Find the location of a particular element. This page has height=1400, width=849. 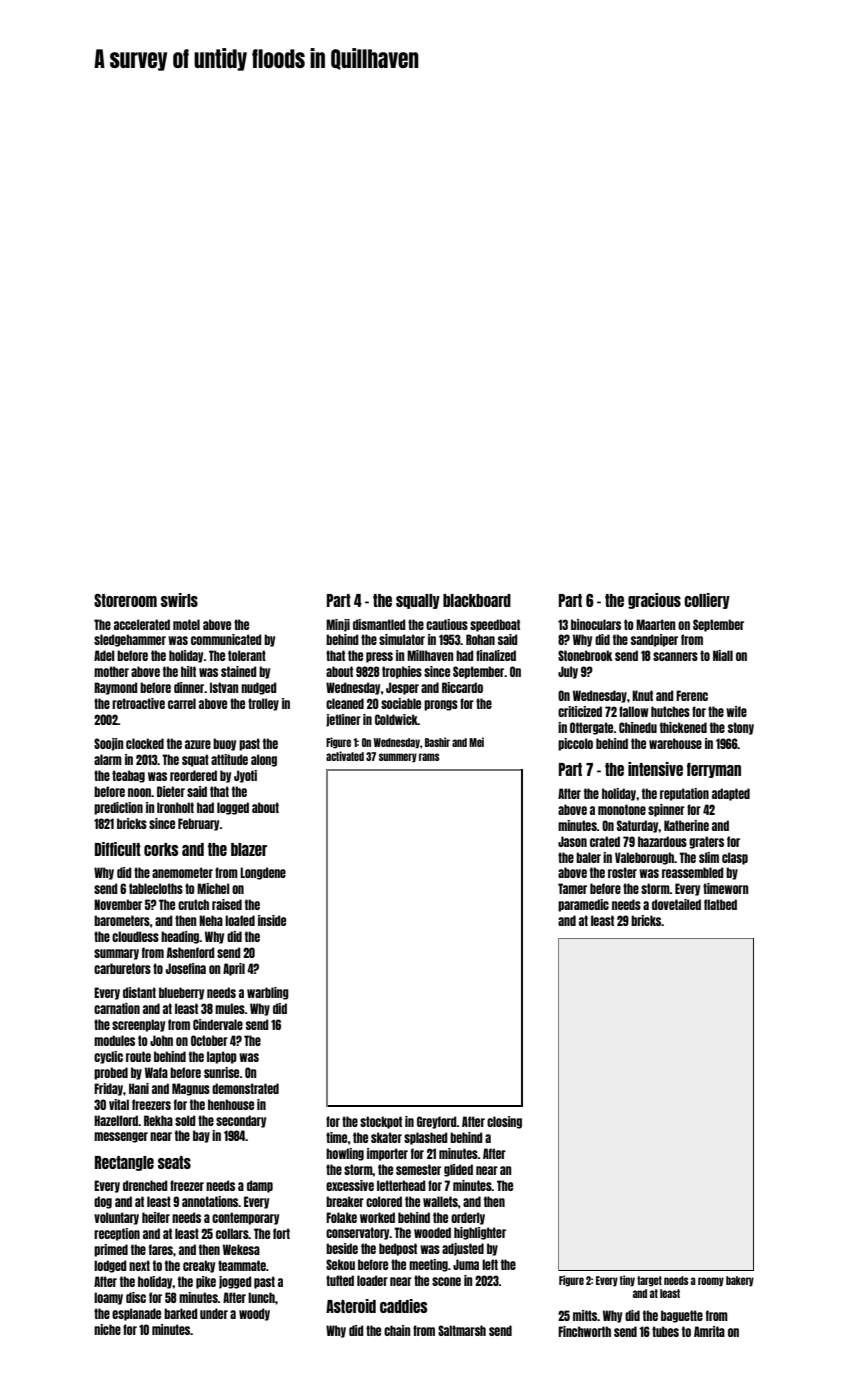

hutches is located at coordinates (670, 711).
